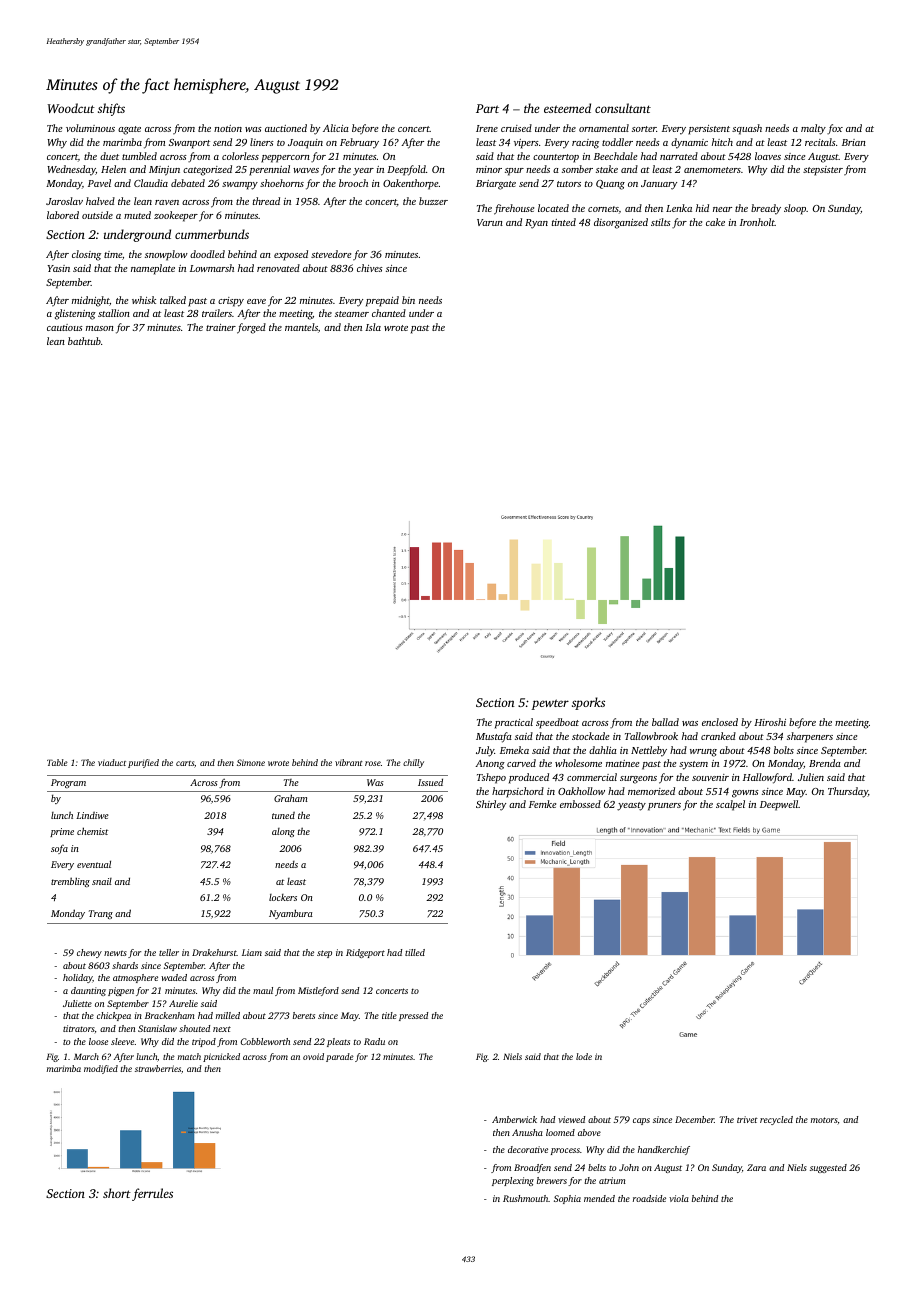  What do you see at coordinates (158, 1068) in the document?
I see `strawberries` at bounding box center [158, 1068].
